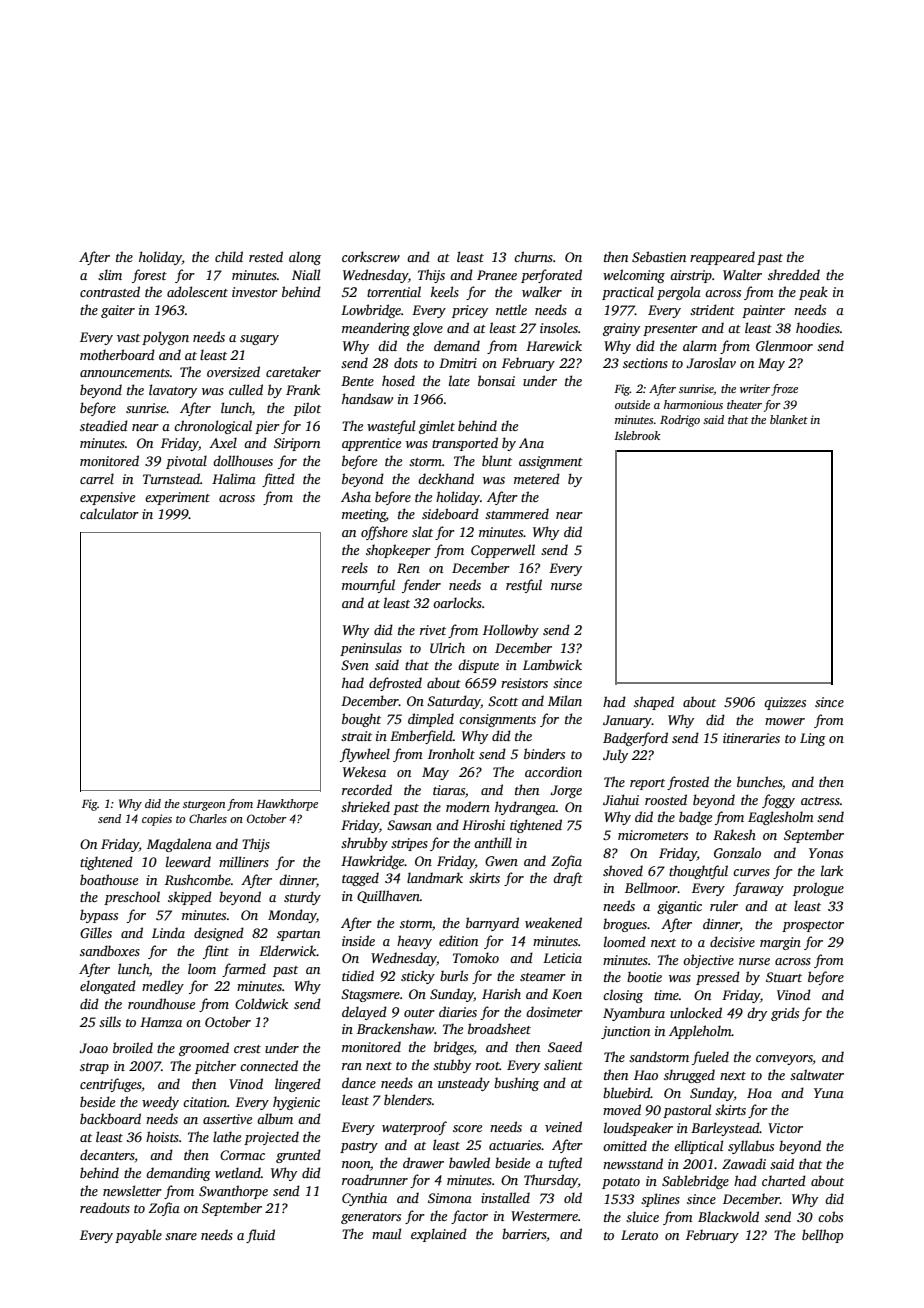 The image size is (924, 1308). I want to click on blanket, so click(789, 419).
